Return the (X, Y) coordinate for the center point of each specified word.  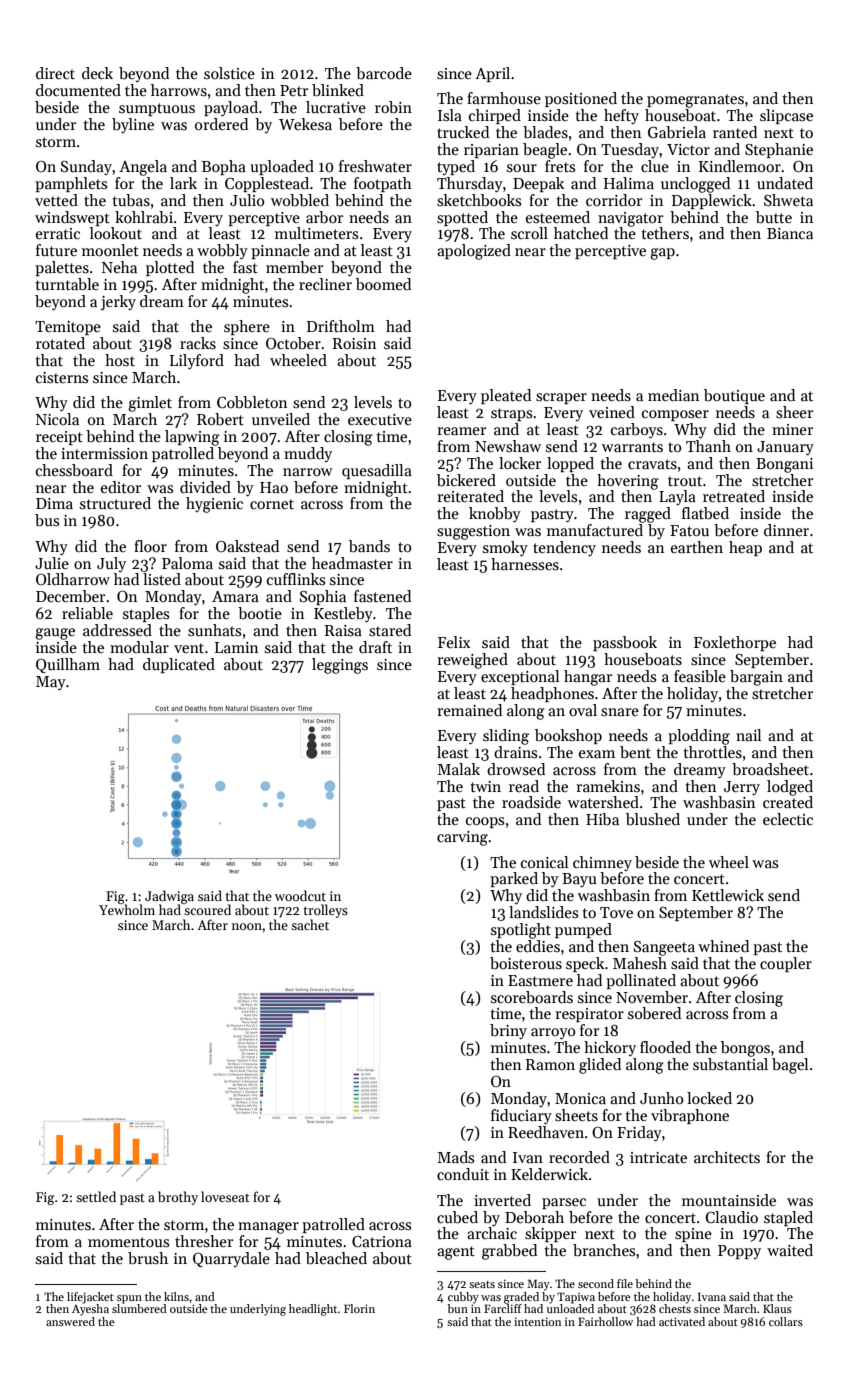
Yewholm (127, 909)
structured (115, 503)
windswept (72, 218)
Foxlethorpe (735, 643)
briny (508, 1031)
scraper (561, 398)
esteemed (558, 217)
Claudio (731, 1217)
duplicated (179, 665)
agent (456, 1253)
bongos (745, 1049)
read (524, 786)
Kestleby (343, 615)
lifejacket (90, 1298)
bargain (756, 678)
